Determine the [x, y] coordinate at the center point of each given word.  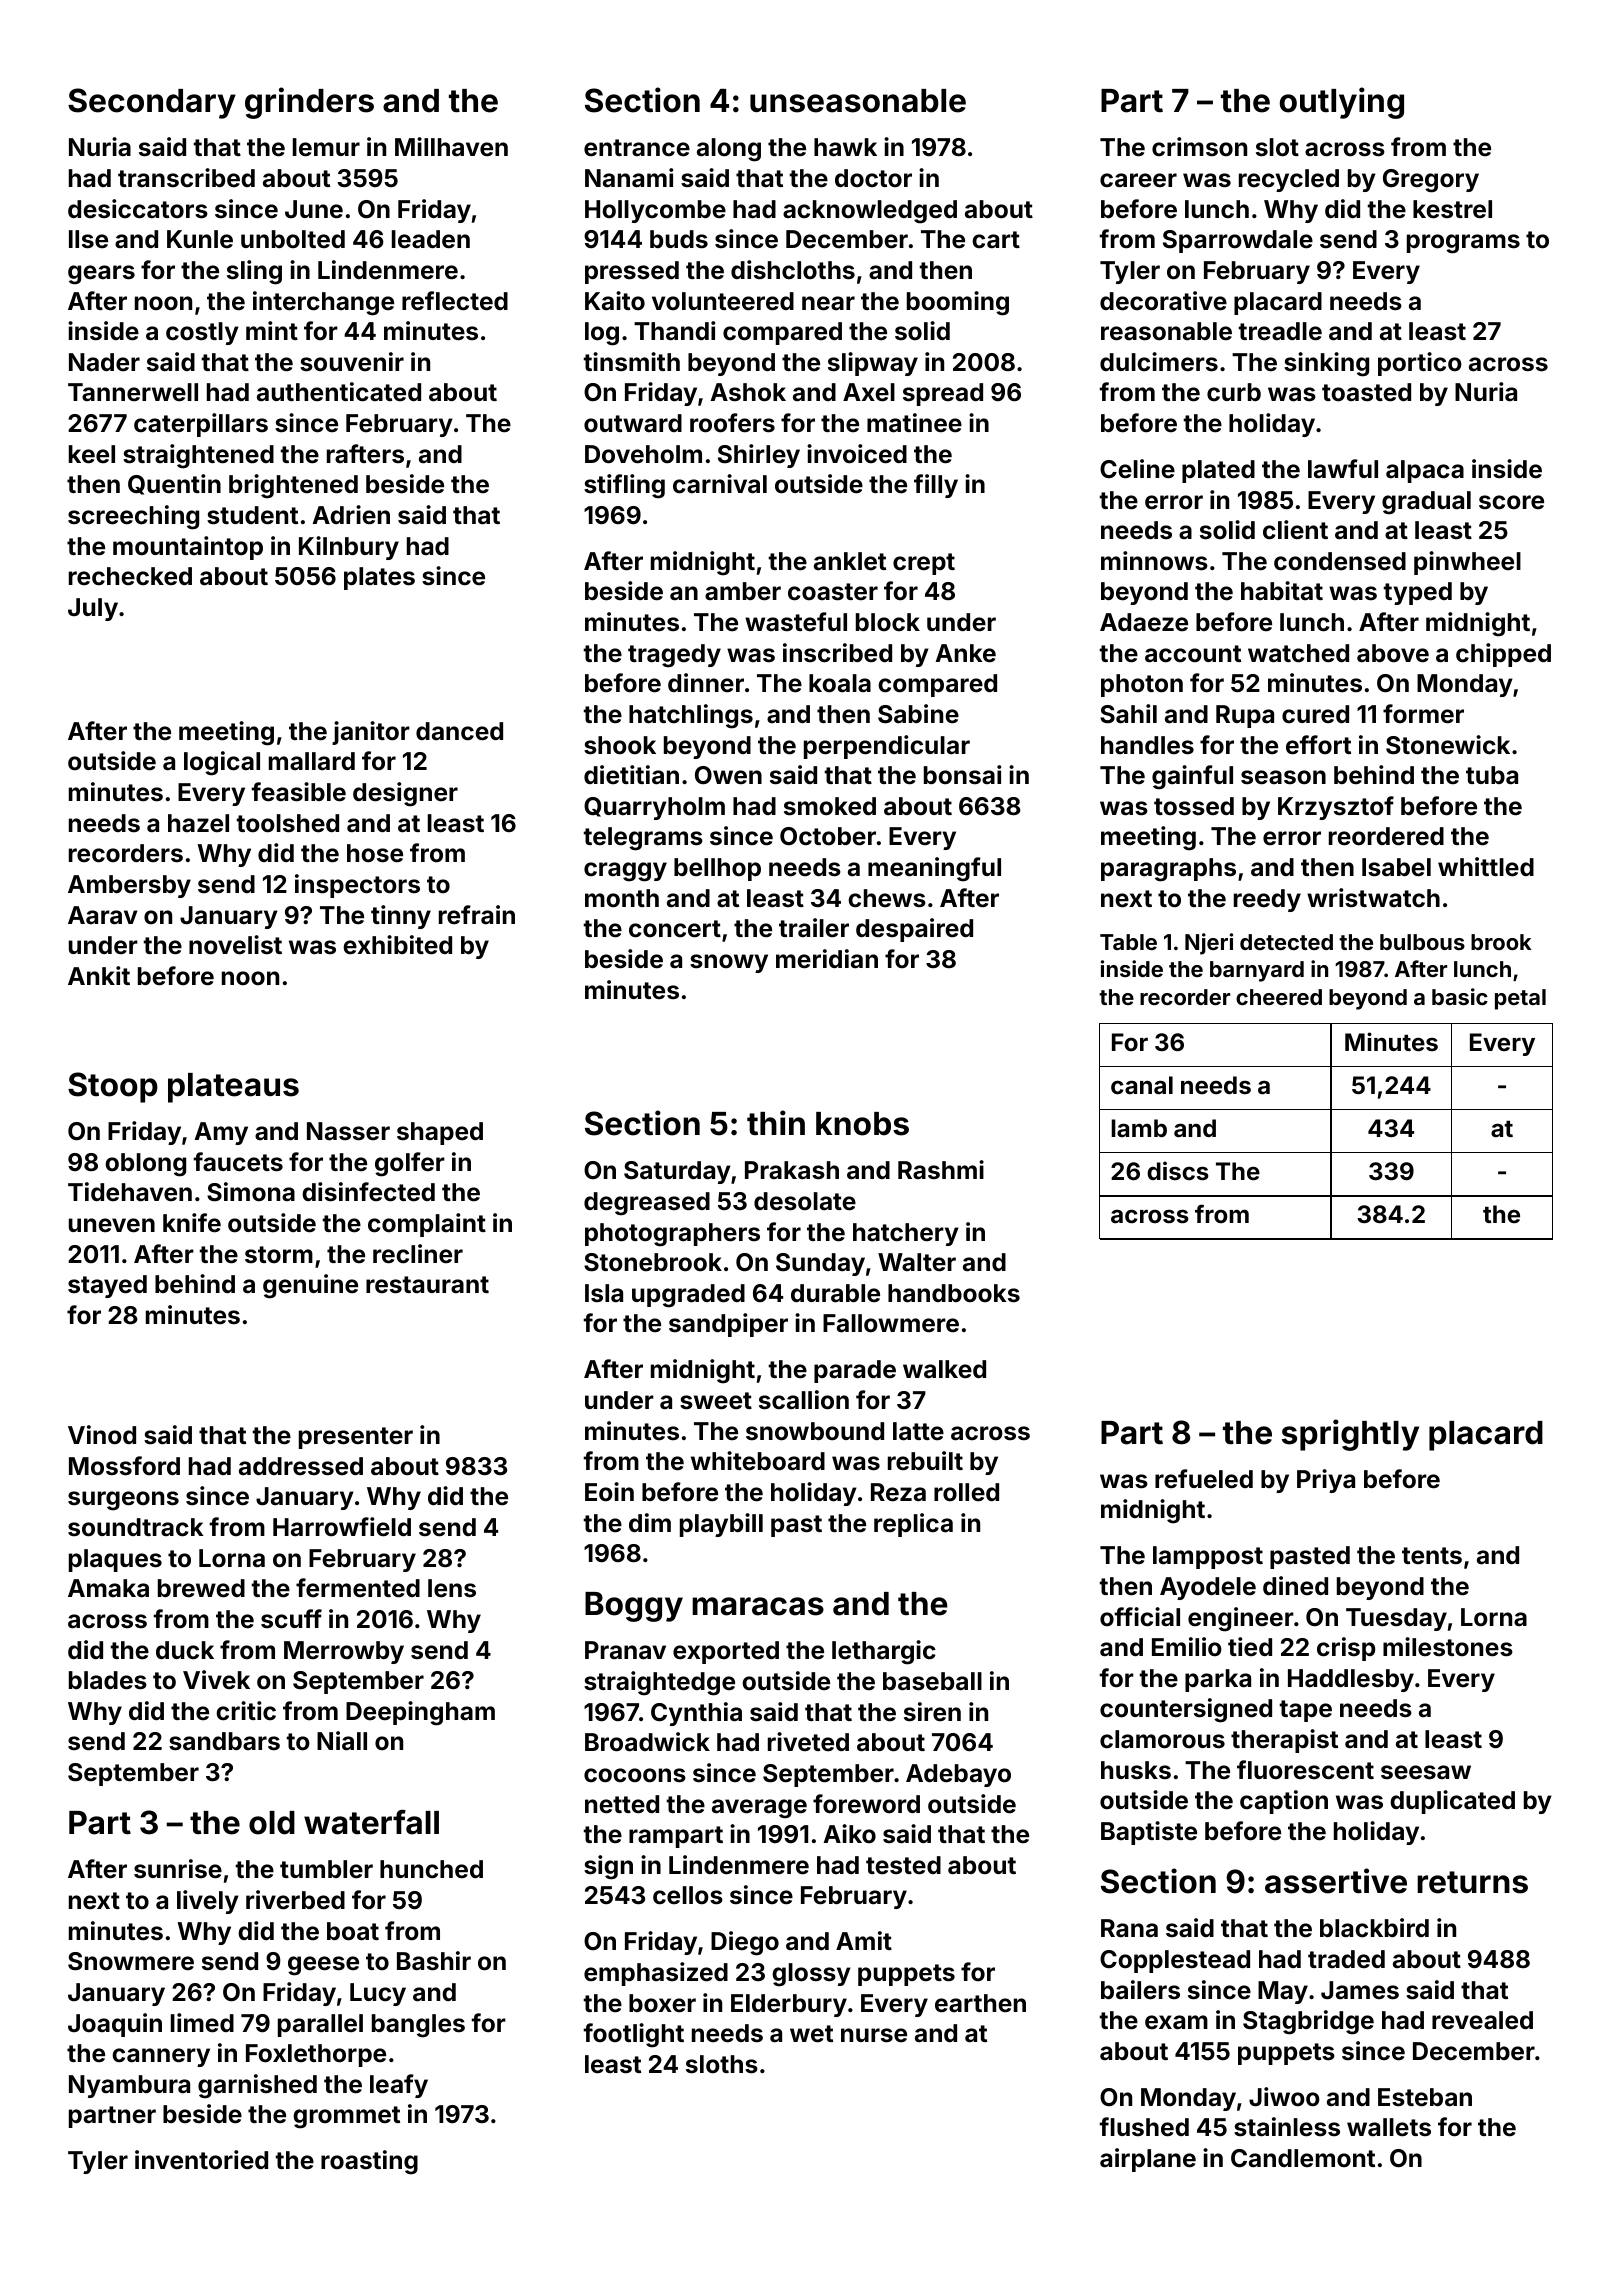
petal [1520, 999]
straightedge [659, 1683]
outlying [1342, 103]
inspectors [357, 886]
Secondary [152, 103]
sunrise [178, 1869]
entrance [637, 148]
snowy [729, 963]
